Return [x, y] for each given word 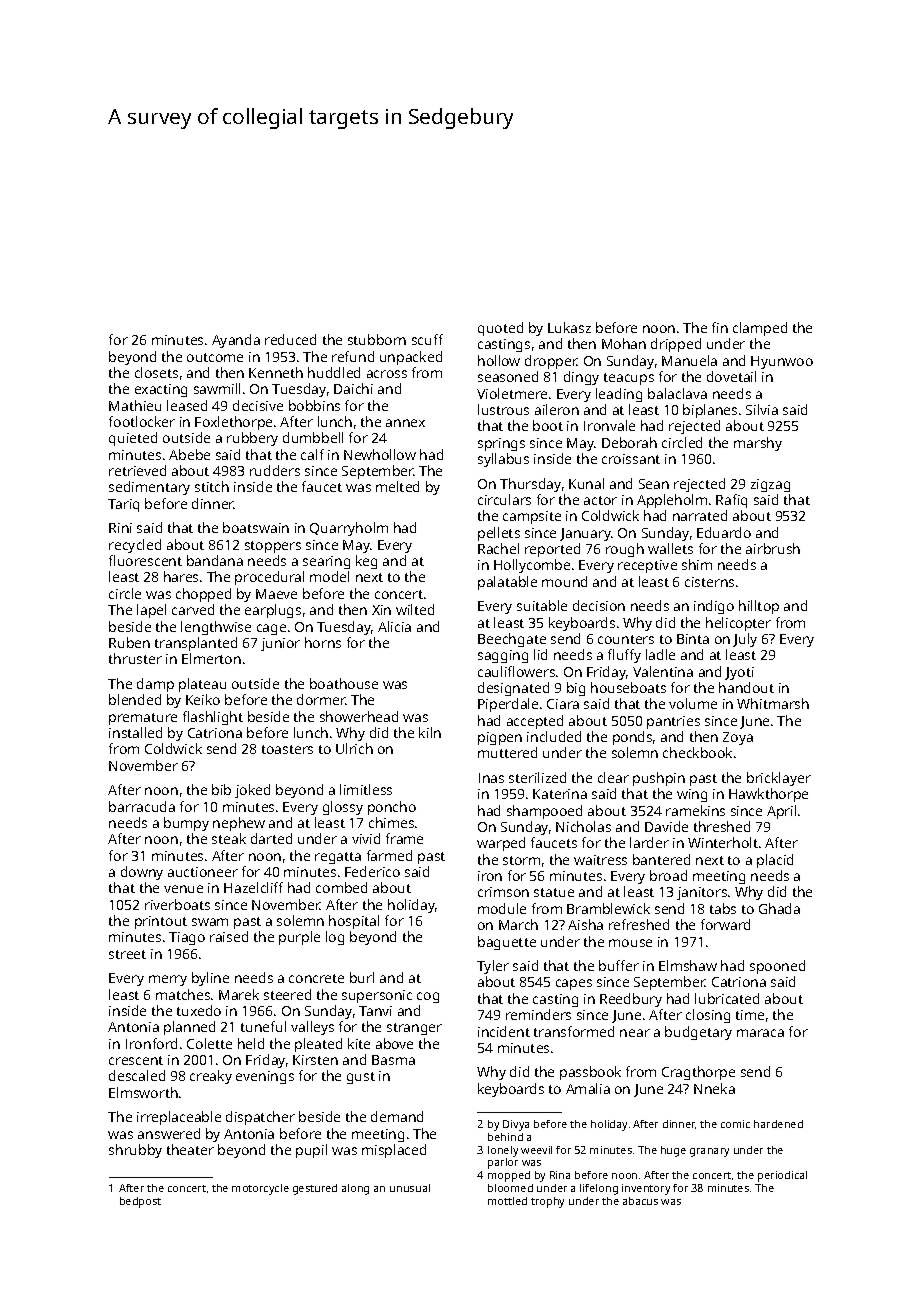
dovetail [731, 376]
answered [169, 1133]
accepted [535, 722]
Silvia [762, 409]
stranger [414, 1029]
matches [183, 994]
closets [156, 372]
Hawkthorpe [768, 795]
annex [405, 423]
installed [135, 732]
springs [501, 444]
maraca [760, 1033]
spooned [777, 967]
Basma [393, 1060]
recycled [135, 546]
